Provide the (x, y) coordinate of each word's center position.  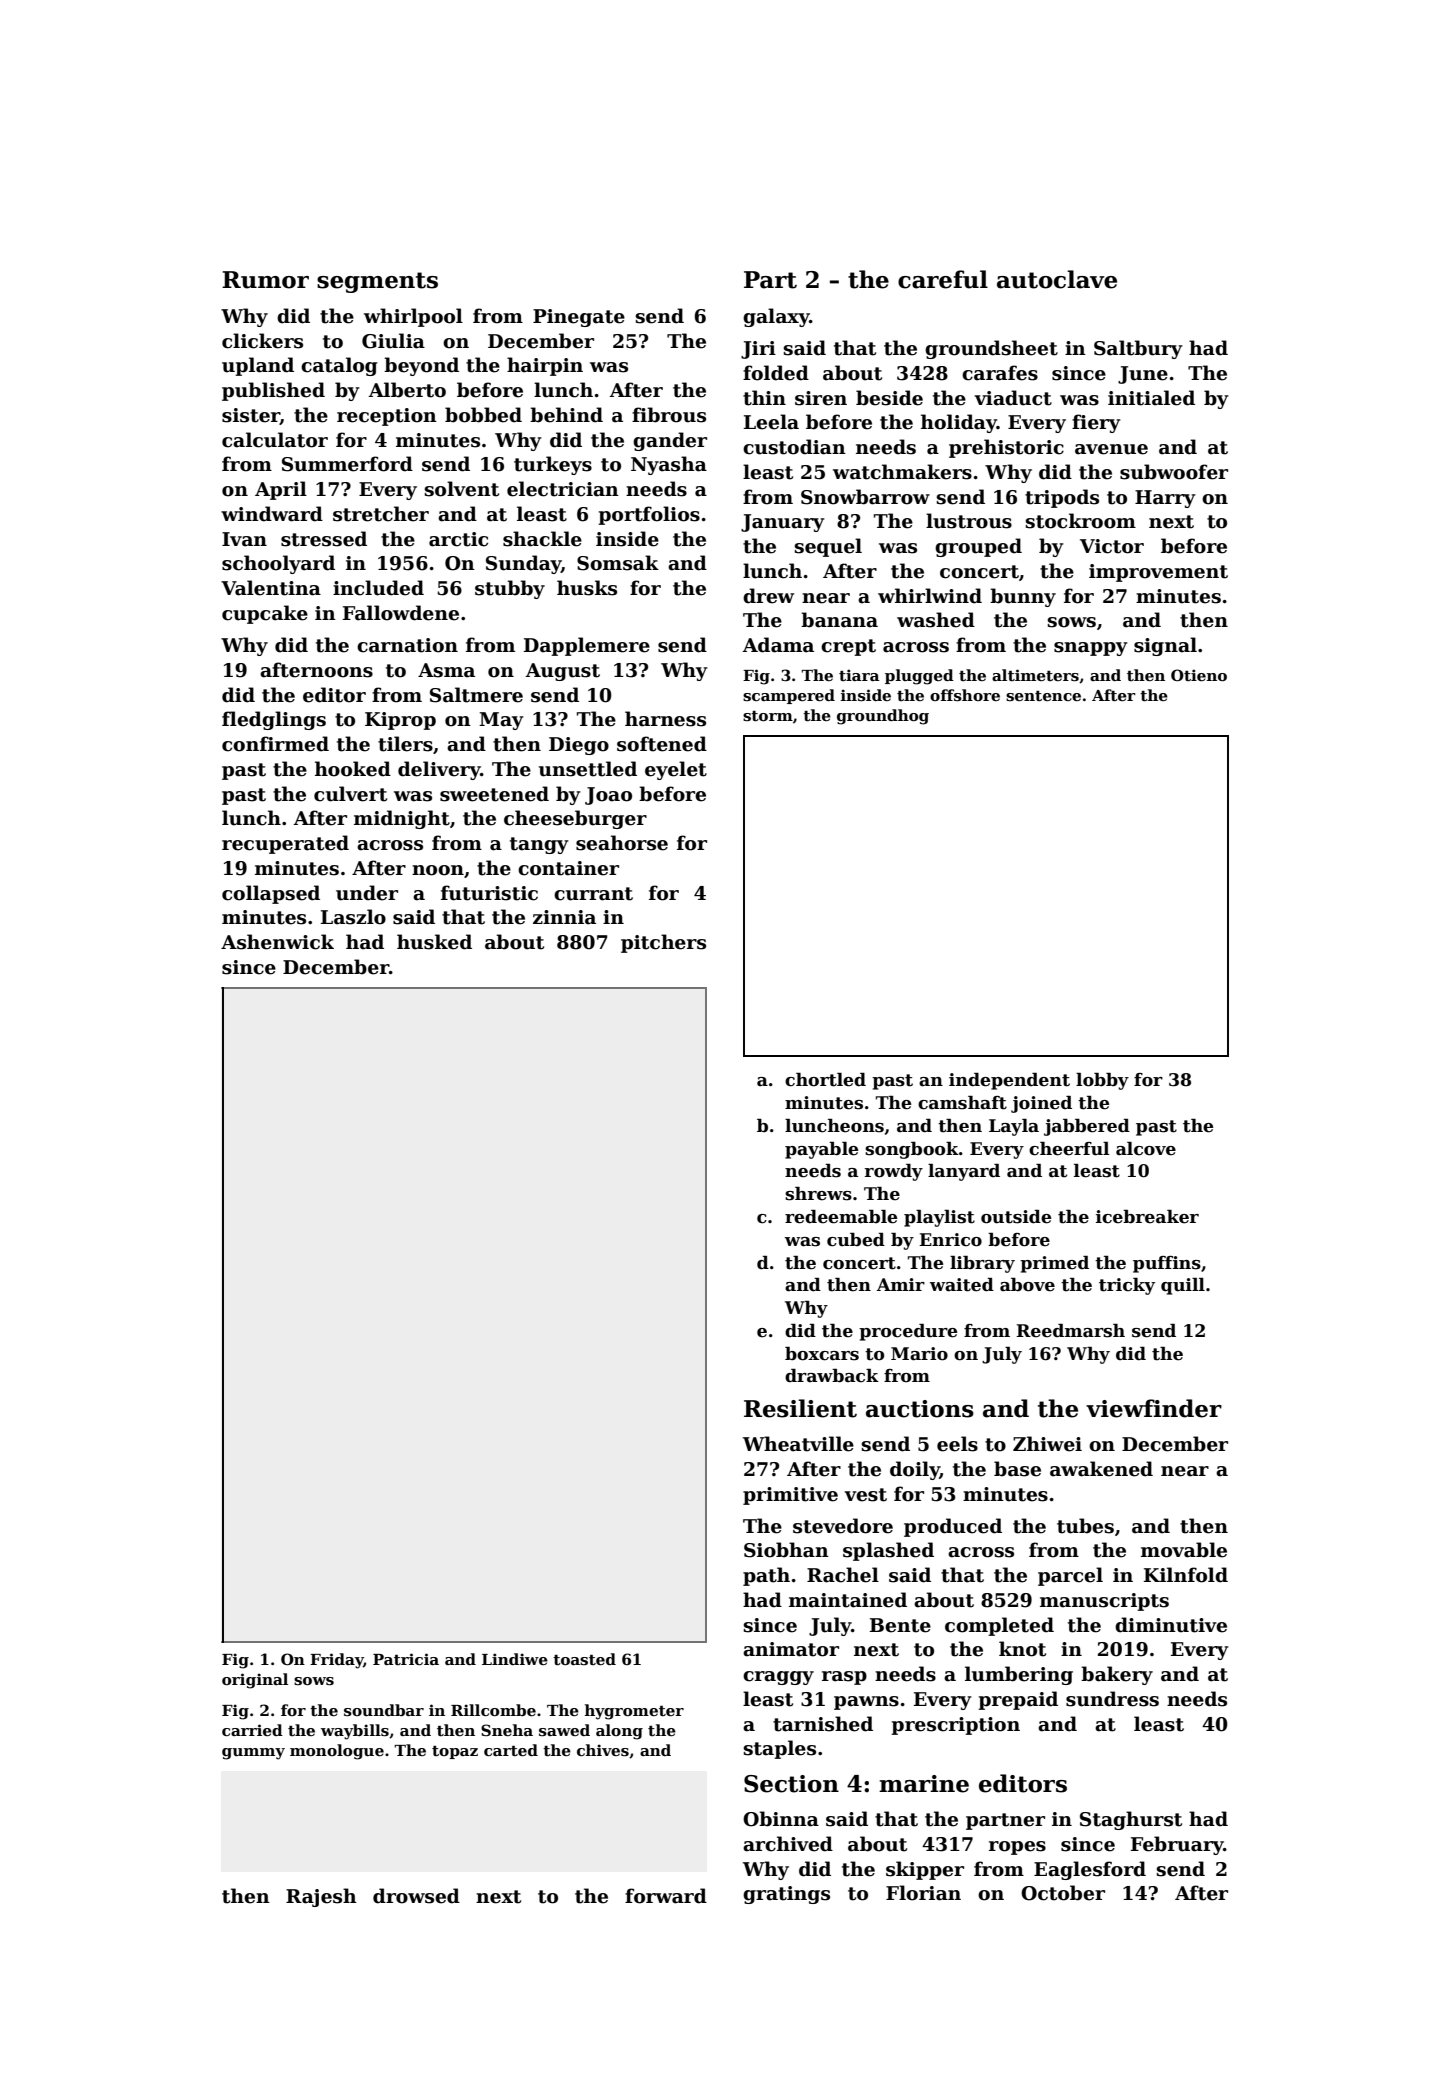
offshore (965, 695)
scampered (789, 696)
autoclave (1057, 279)
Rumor (265, 280)
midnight (402, 819)
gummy (253, 1754)
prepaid (1018, 1700)
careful (943, 279)
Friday (336, 1661)
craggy (778, 1678)
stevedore (843, 1526)
